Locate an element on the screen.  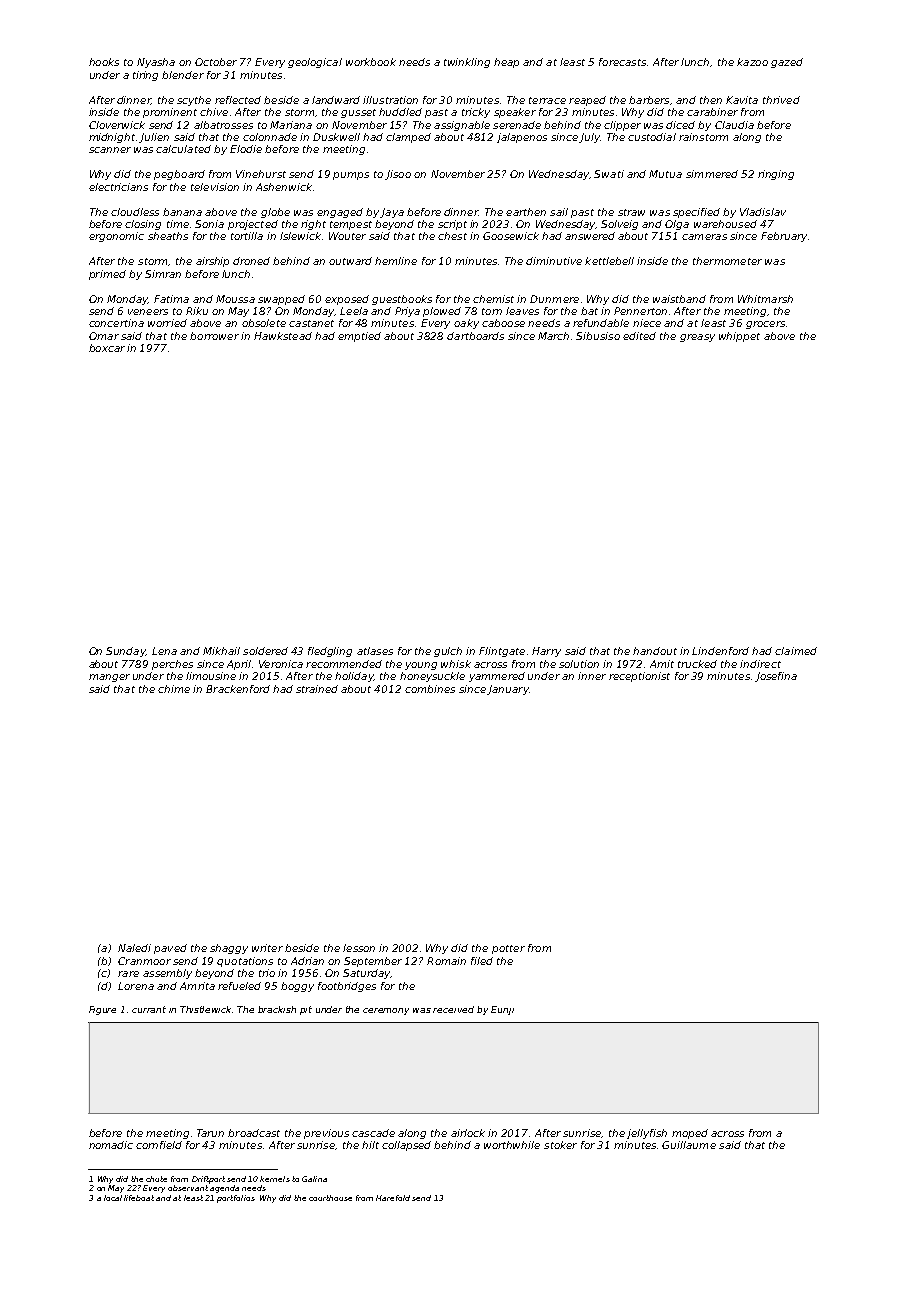
January is located at coordinates (508, 690).
